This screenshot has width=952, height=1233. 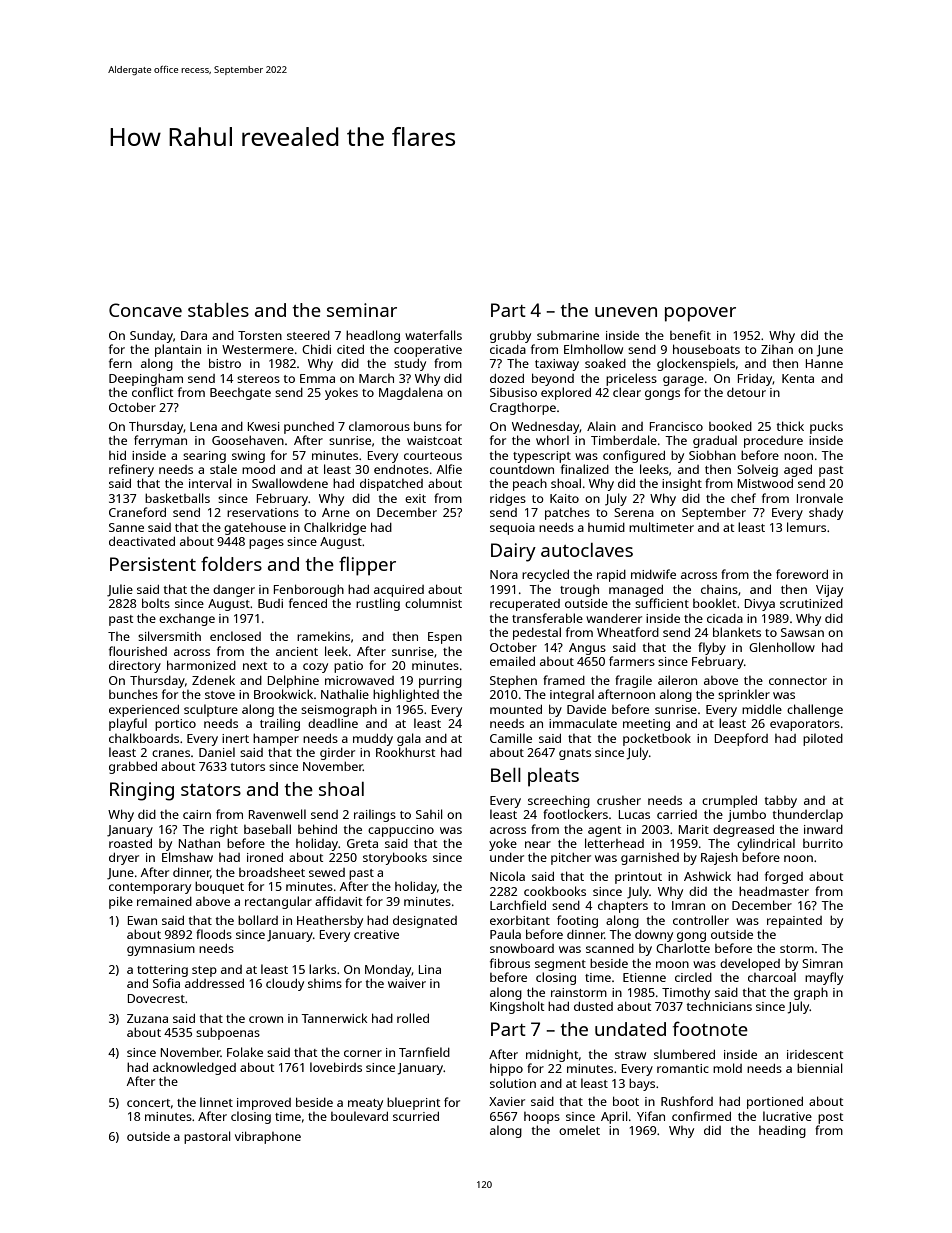 I want to click on Concave, so click(x=145, y=310).
